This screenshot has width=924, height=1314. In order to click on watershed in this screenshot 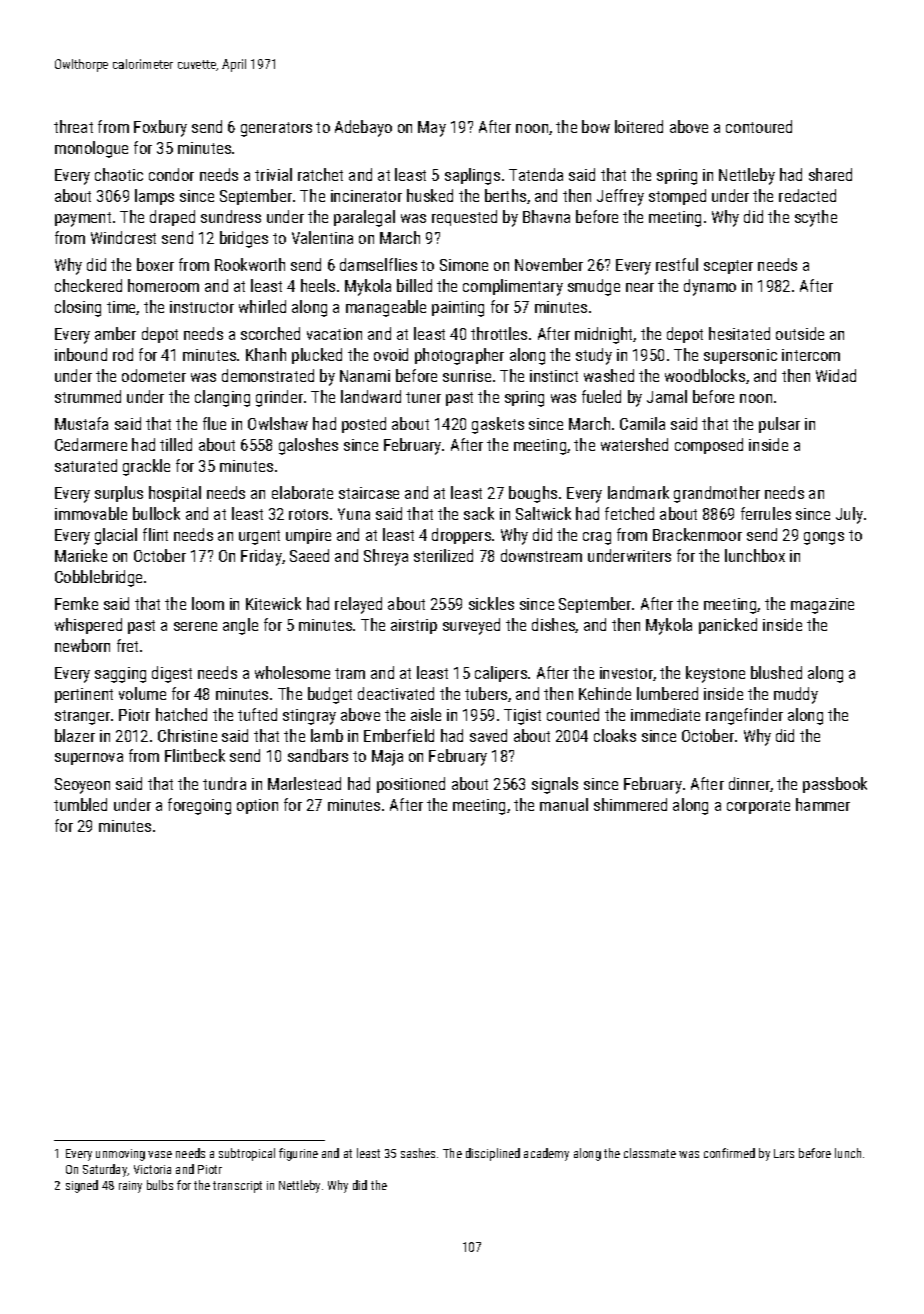, I will do `click(634, 444)`.
